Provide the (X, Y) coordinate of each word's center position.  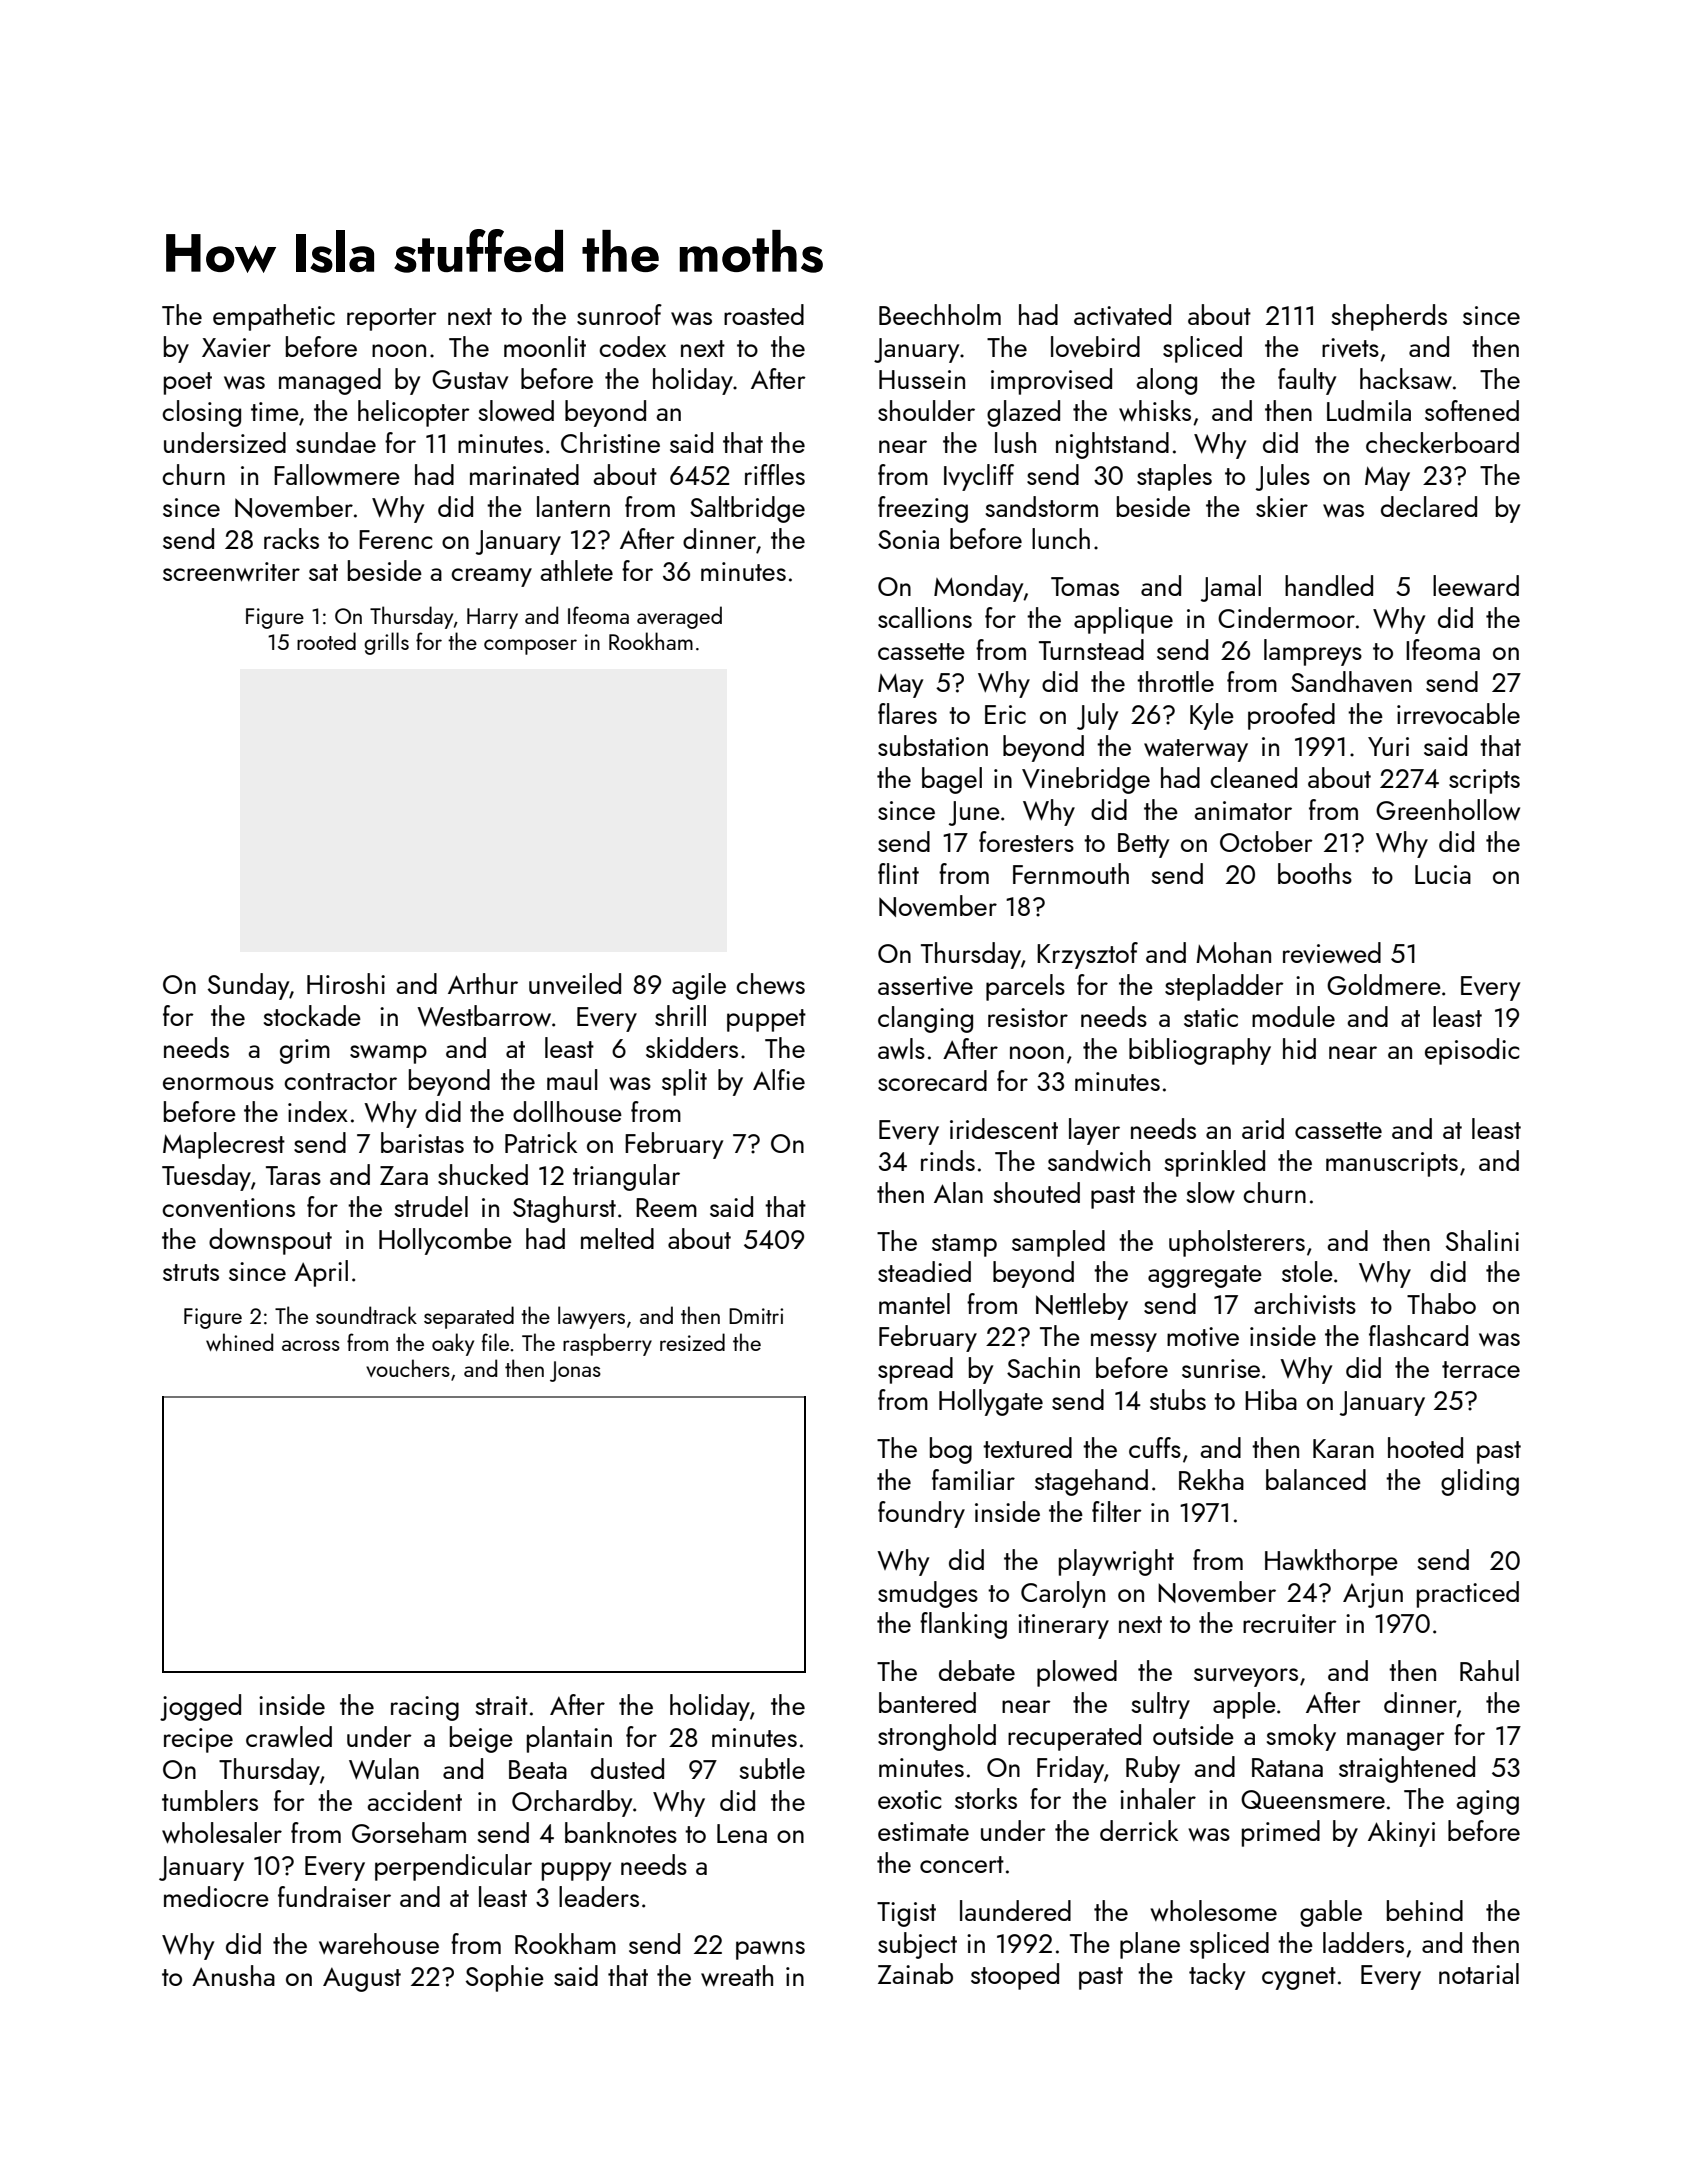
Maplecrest (224, 1145)
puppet (766, 1020)
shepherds (1389, 317)
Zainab (915, 1973)
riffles (775, 474)
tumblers (210, 1800)
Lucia (1443, 874)
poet (188, 383)
